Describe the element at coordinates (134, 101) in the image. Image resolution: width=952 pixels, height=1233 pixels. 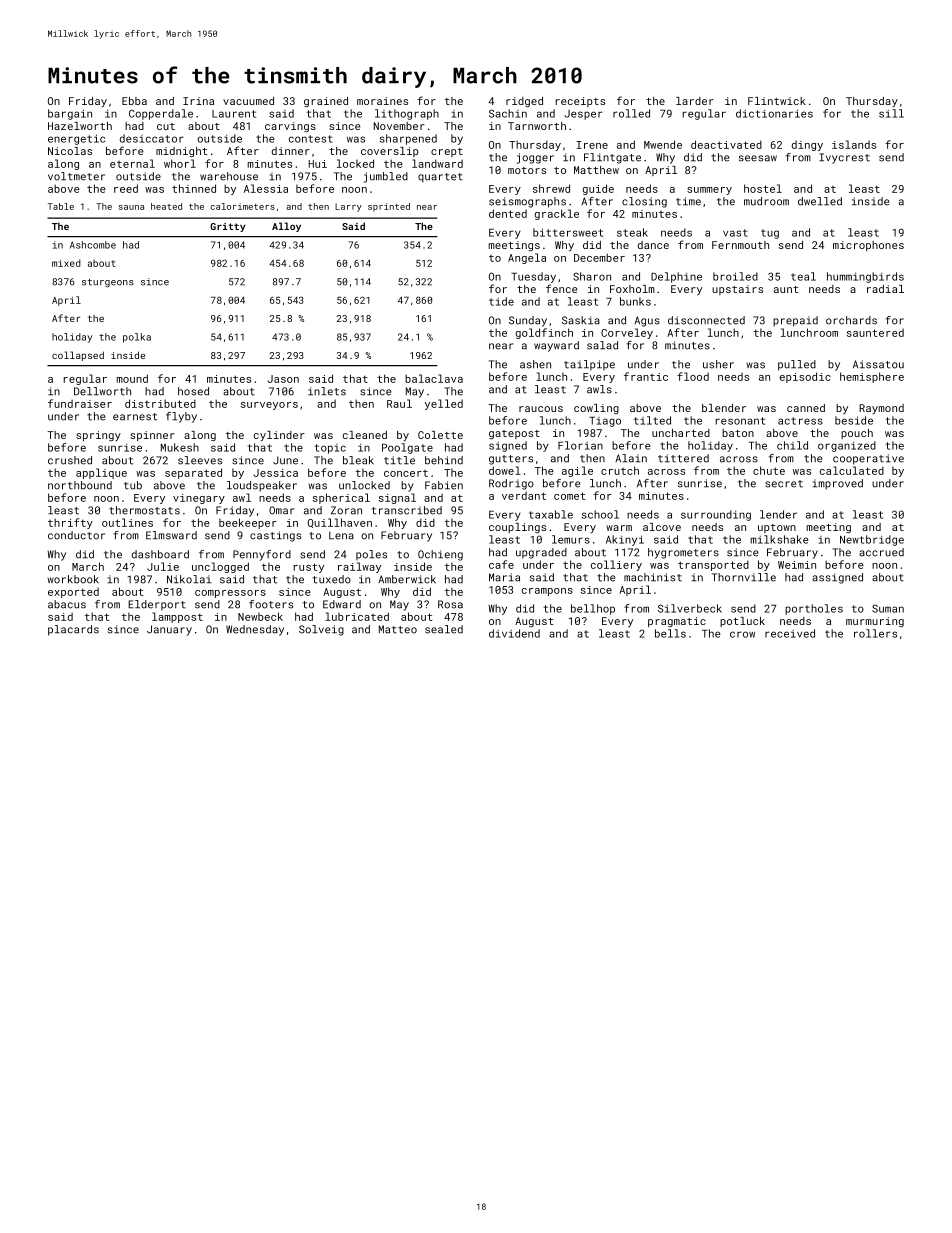
I see `Ebba` at that location.
